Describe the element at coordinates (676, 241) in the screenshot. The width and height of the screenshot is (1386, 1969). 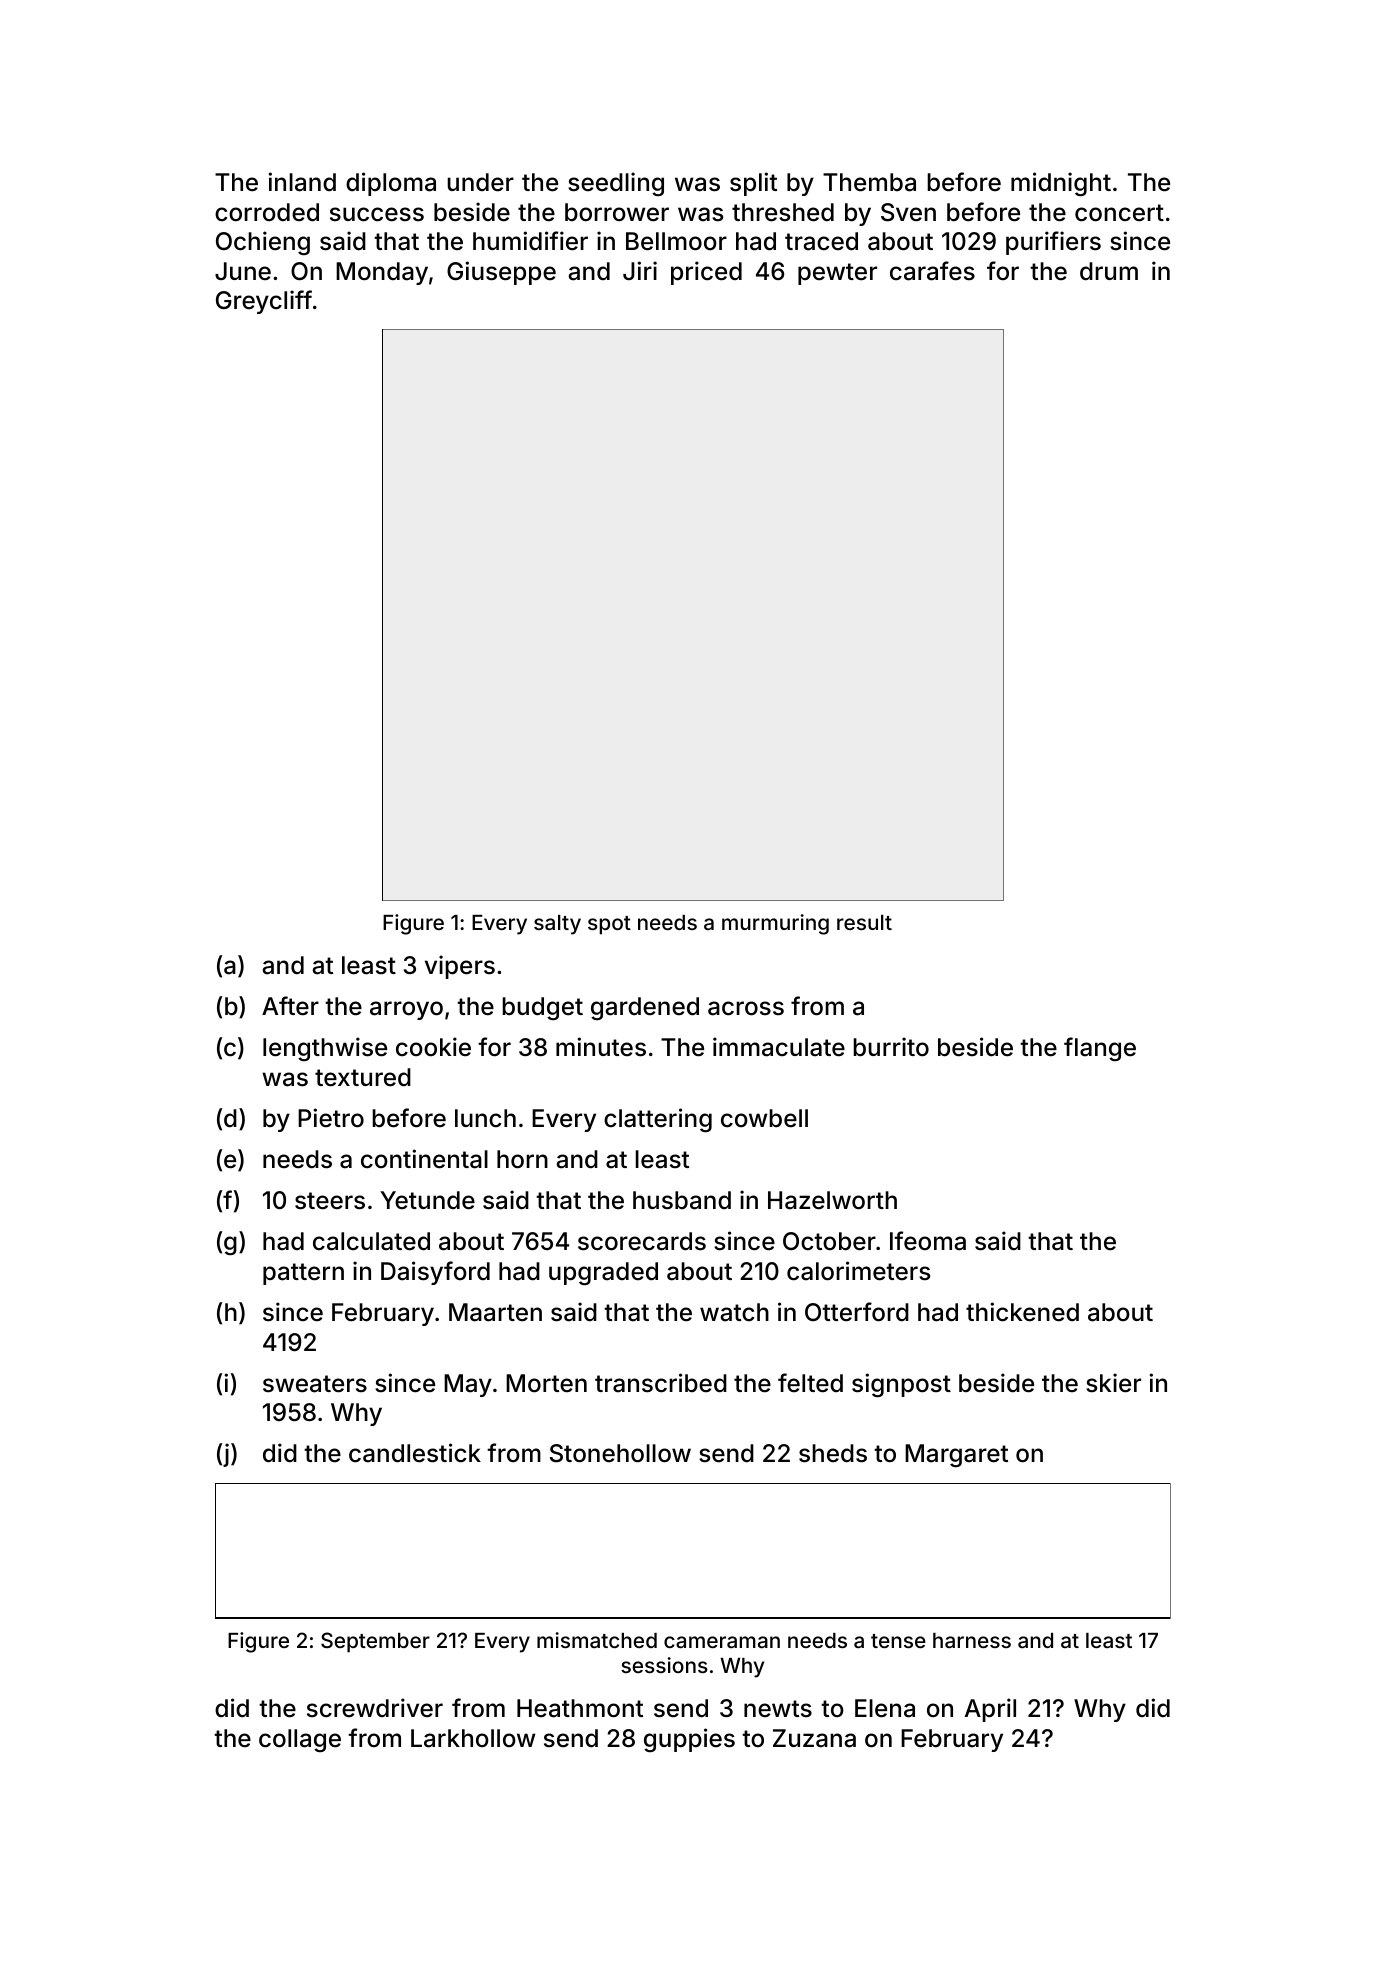
I see `Bellmoor` at that location.
